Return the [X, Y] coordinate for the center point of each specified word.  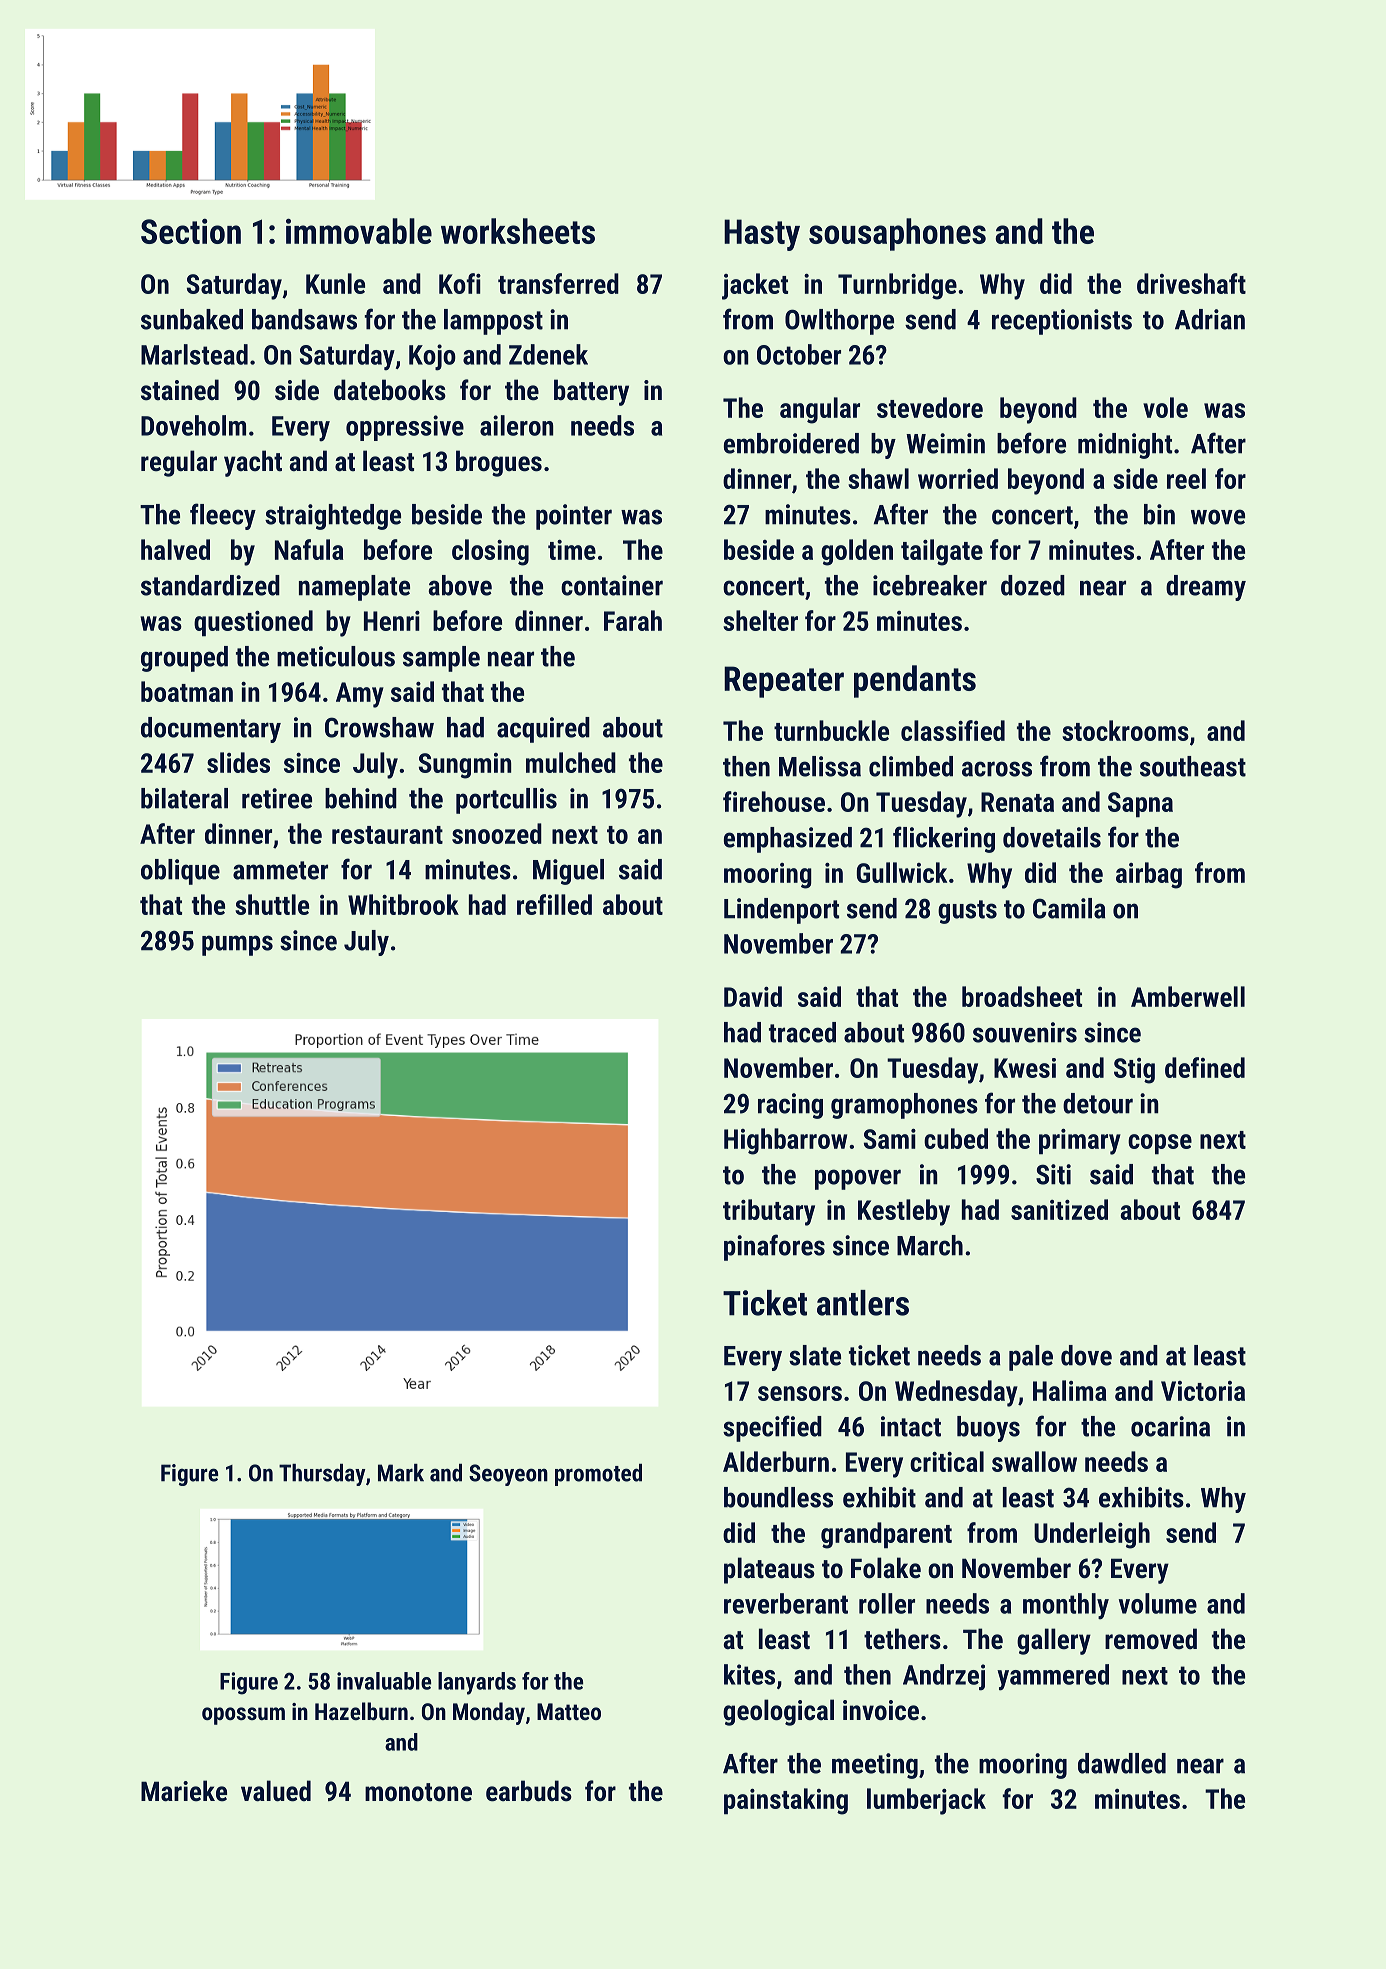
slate [815, 1355]
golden [857, 552]
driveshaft [1191, 283]
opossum [243, 1716]
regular [179, 463]
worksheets [518, 231]
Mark [401, 1473]
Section [191, 231]
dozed [1033, 585]
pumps [237, 945]
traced [802, 1032]
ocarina [1170, 1426]
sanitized [1059, 1209]
